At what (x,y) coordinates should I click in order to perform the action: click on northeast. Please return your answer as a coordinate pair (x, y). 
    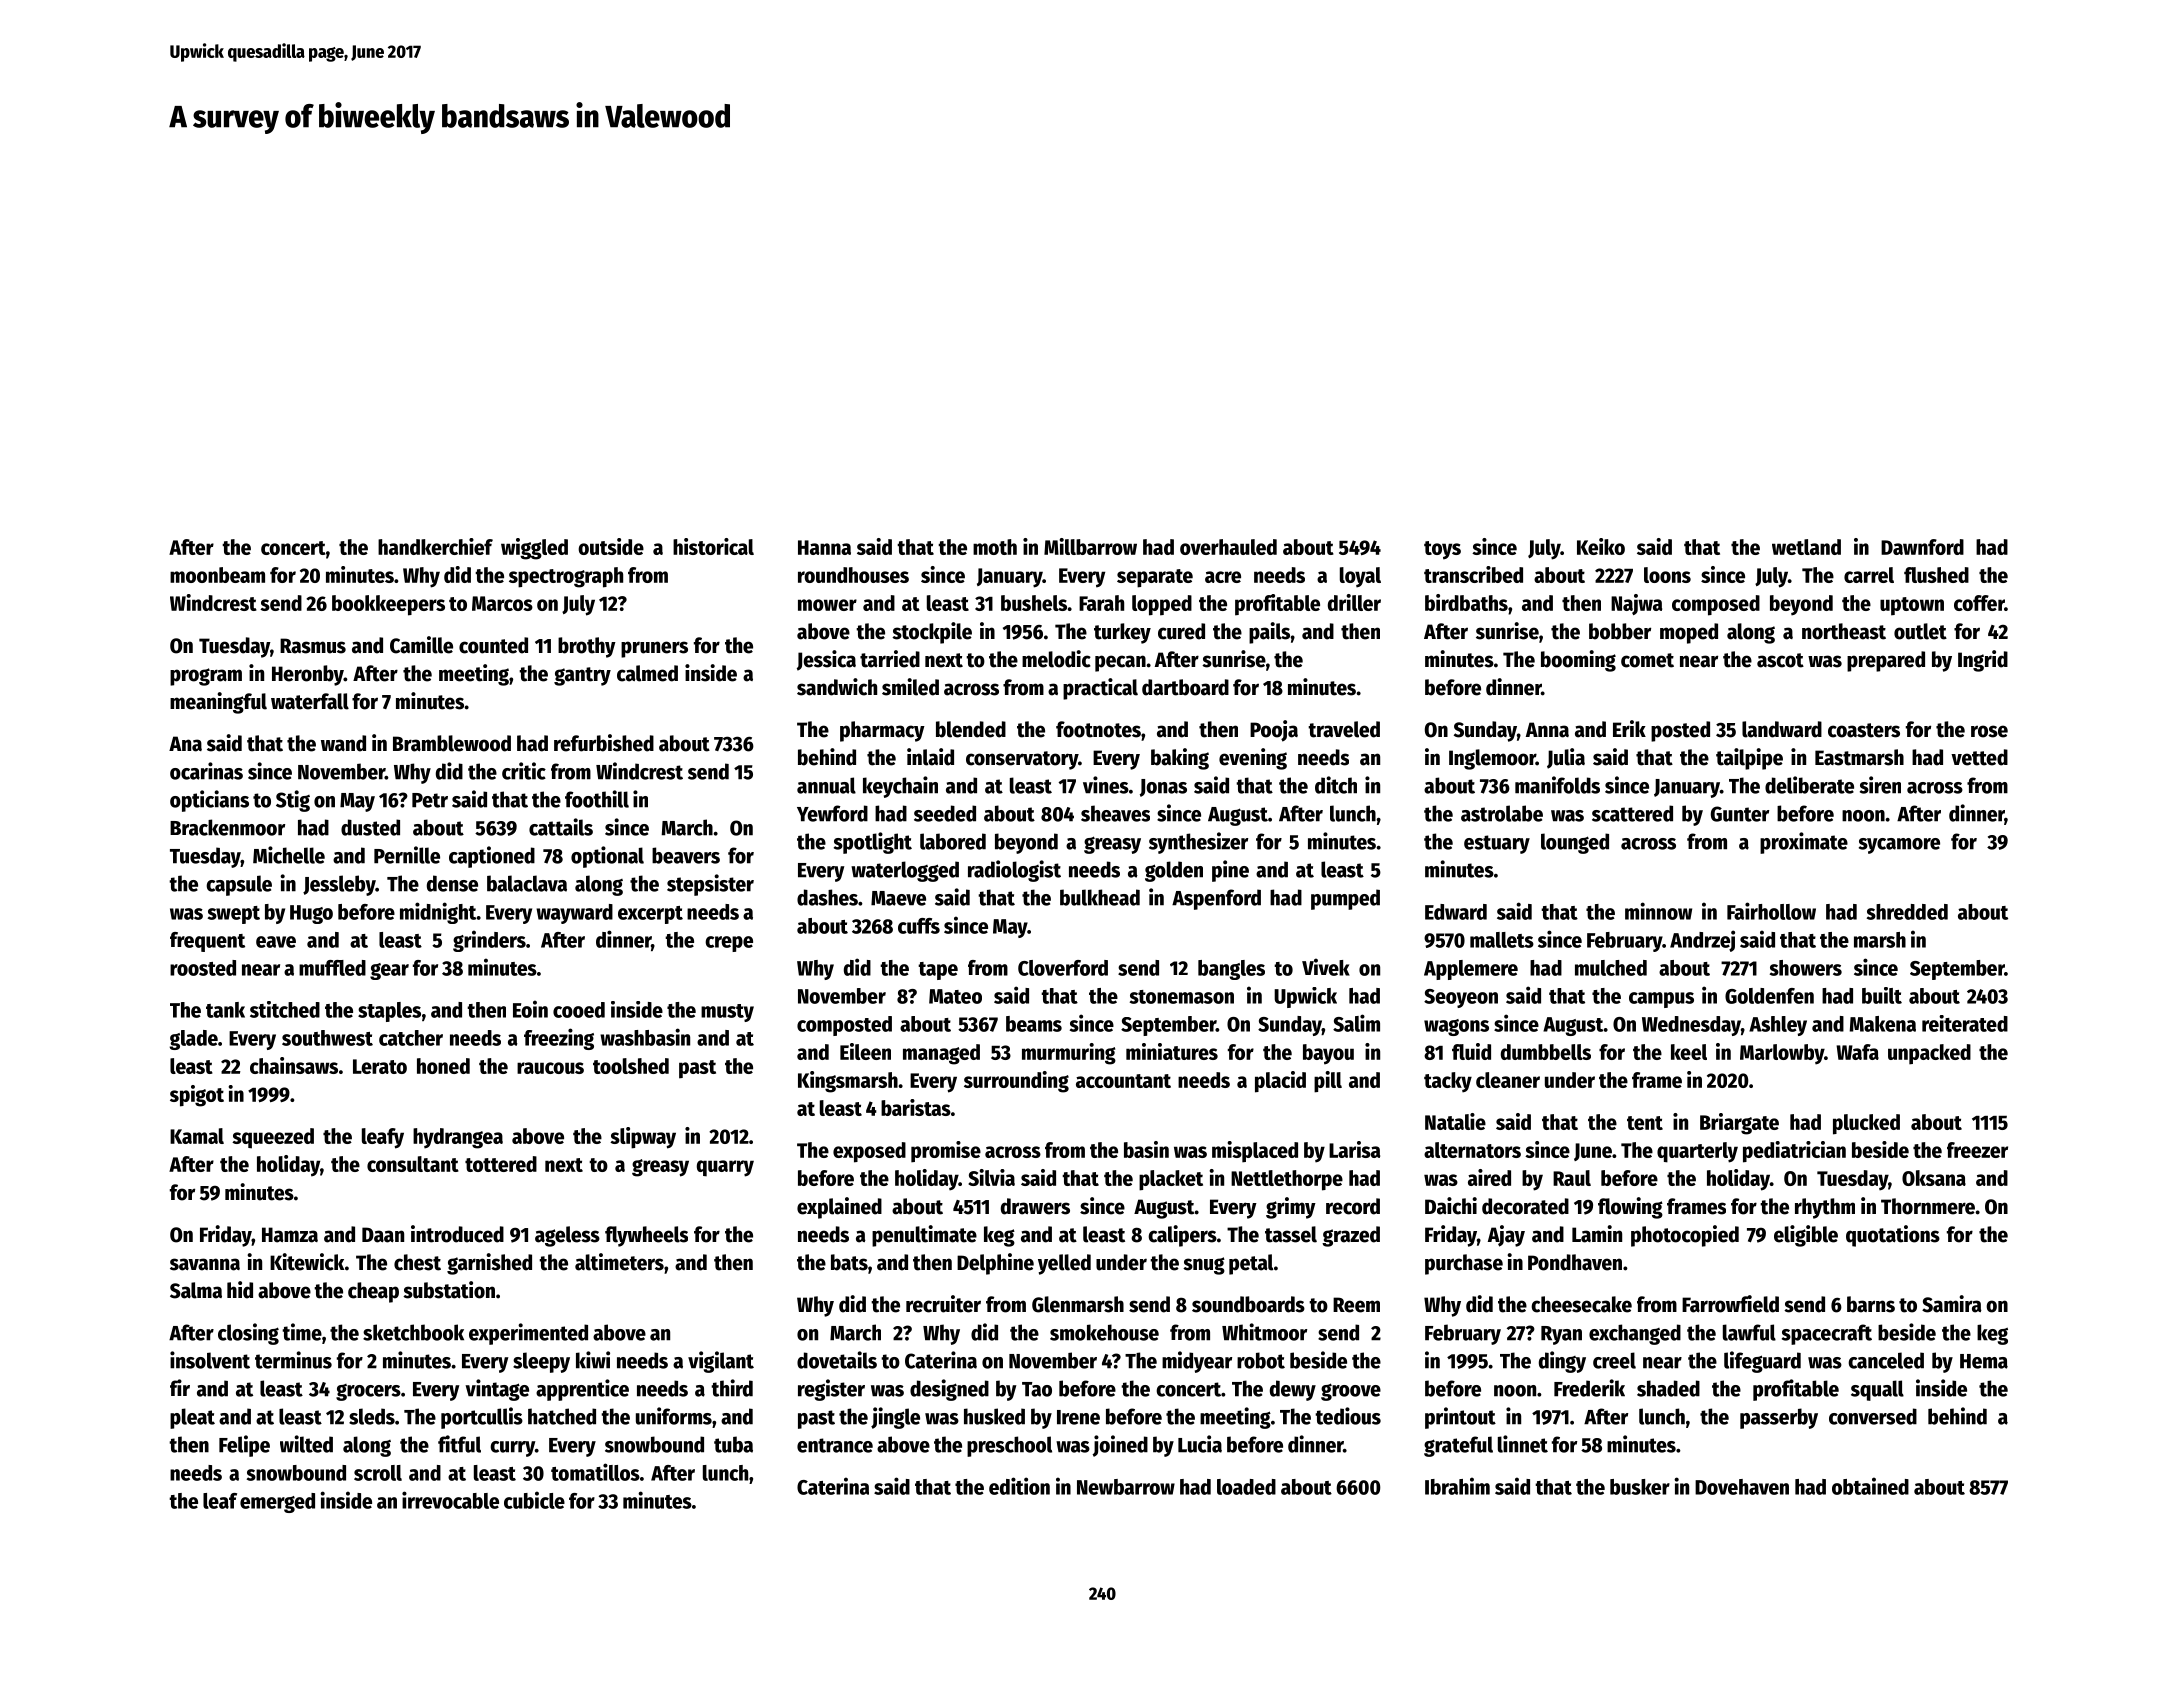
    Looking at the image, I should click on (1844, 631).
